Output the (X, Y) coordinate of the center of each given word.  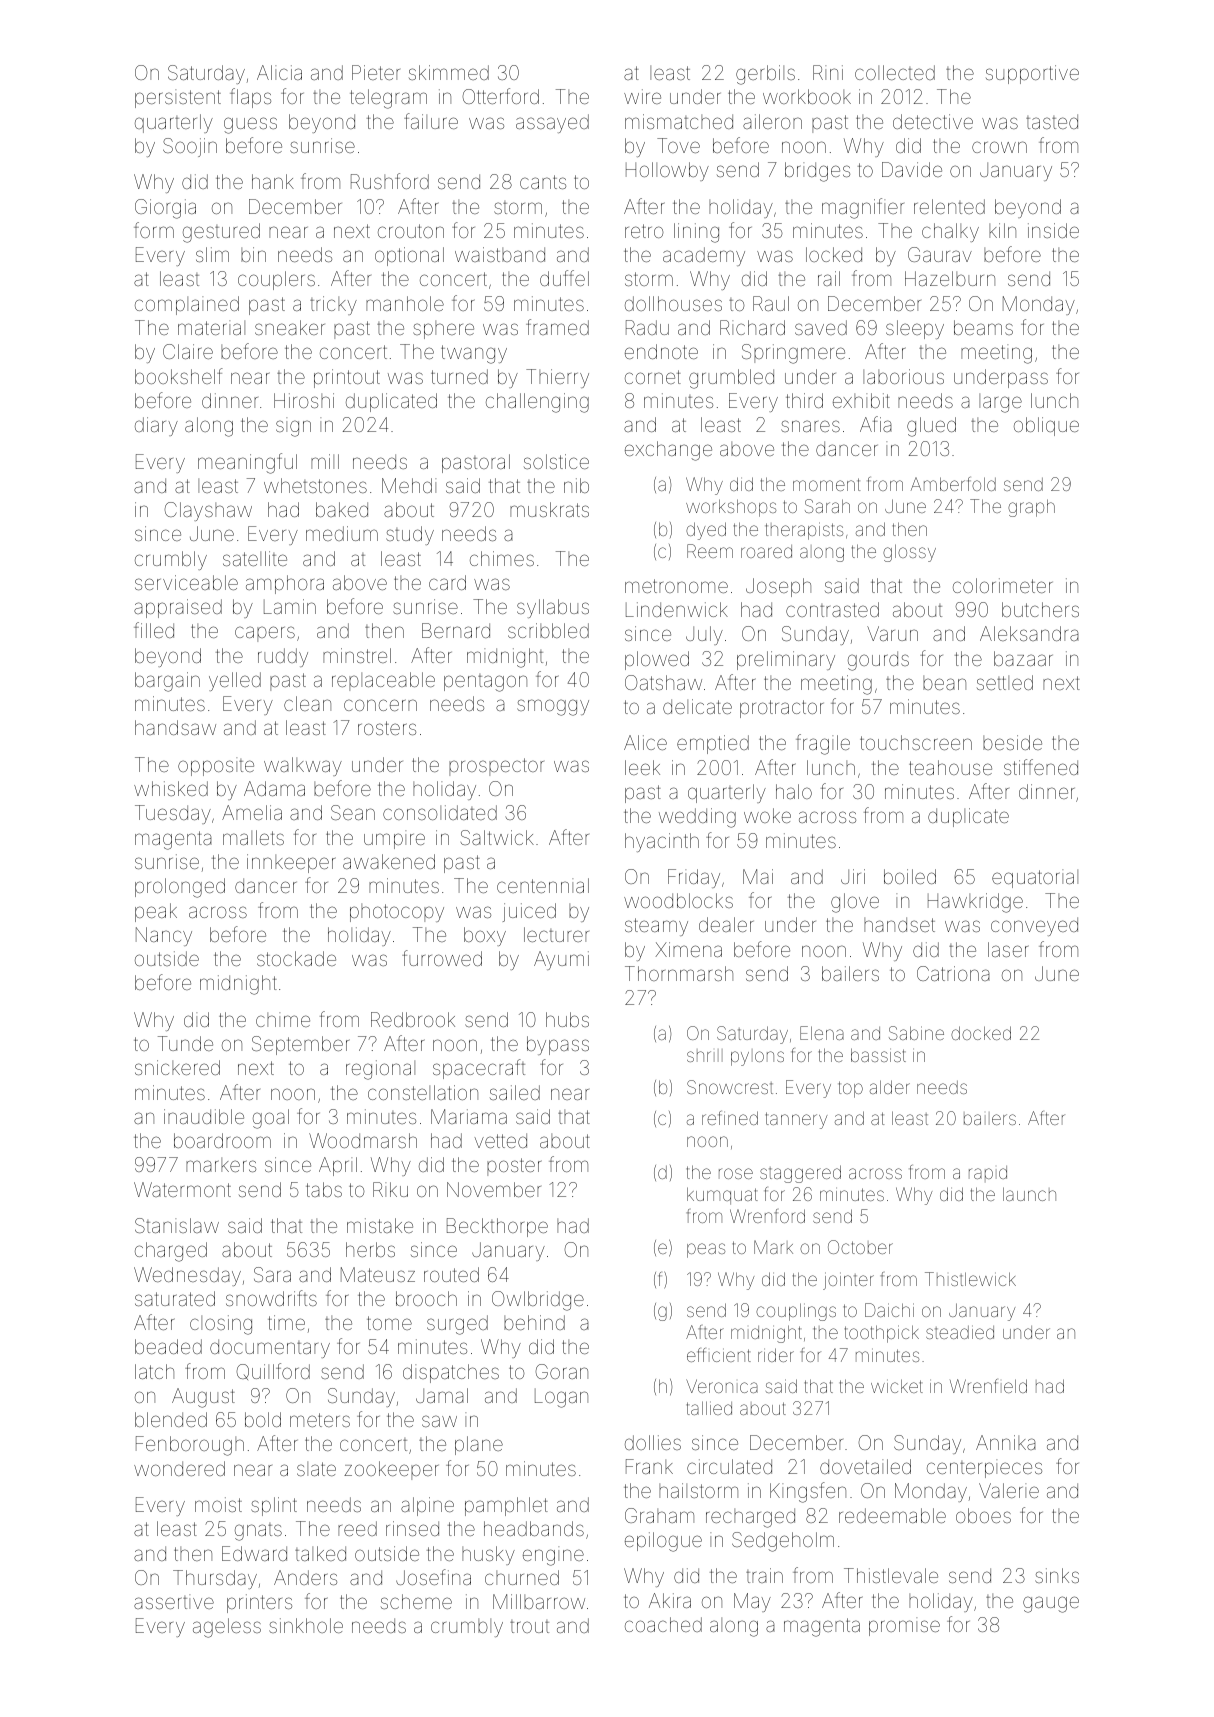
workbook (807, 96)
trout (529, 1626)
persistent (178, 98)
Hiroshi (304, 400)
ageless (227, 1628)
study (410, 535)
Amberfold (953, 484)
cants (543, 182)
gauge (1051, 1604)
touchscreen (916, 742)
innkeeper (291, 863)
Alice (645, 742)
